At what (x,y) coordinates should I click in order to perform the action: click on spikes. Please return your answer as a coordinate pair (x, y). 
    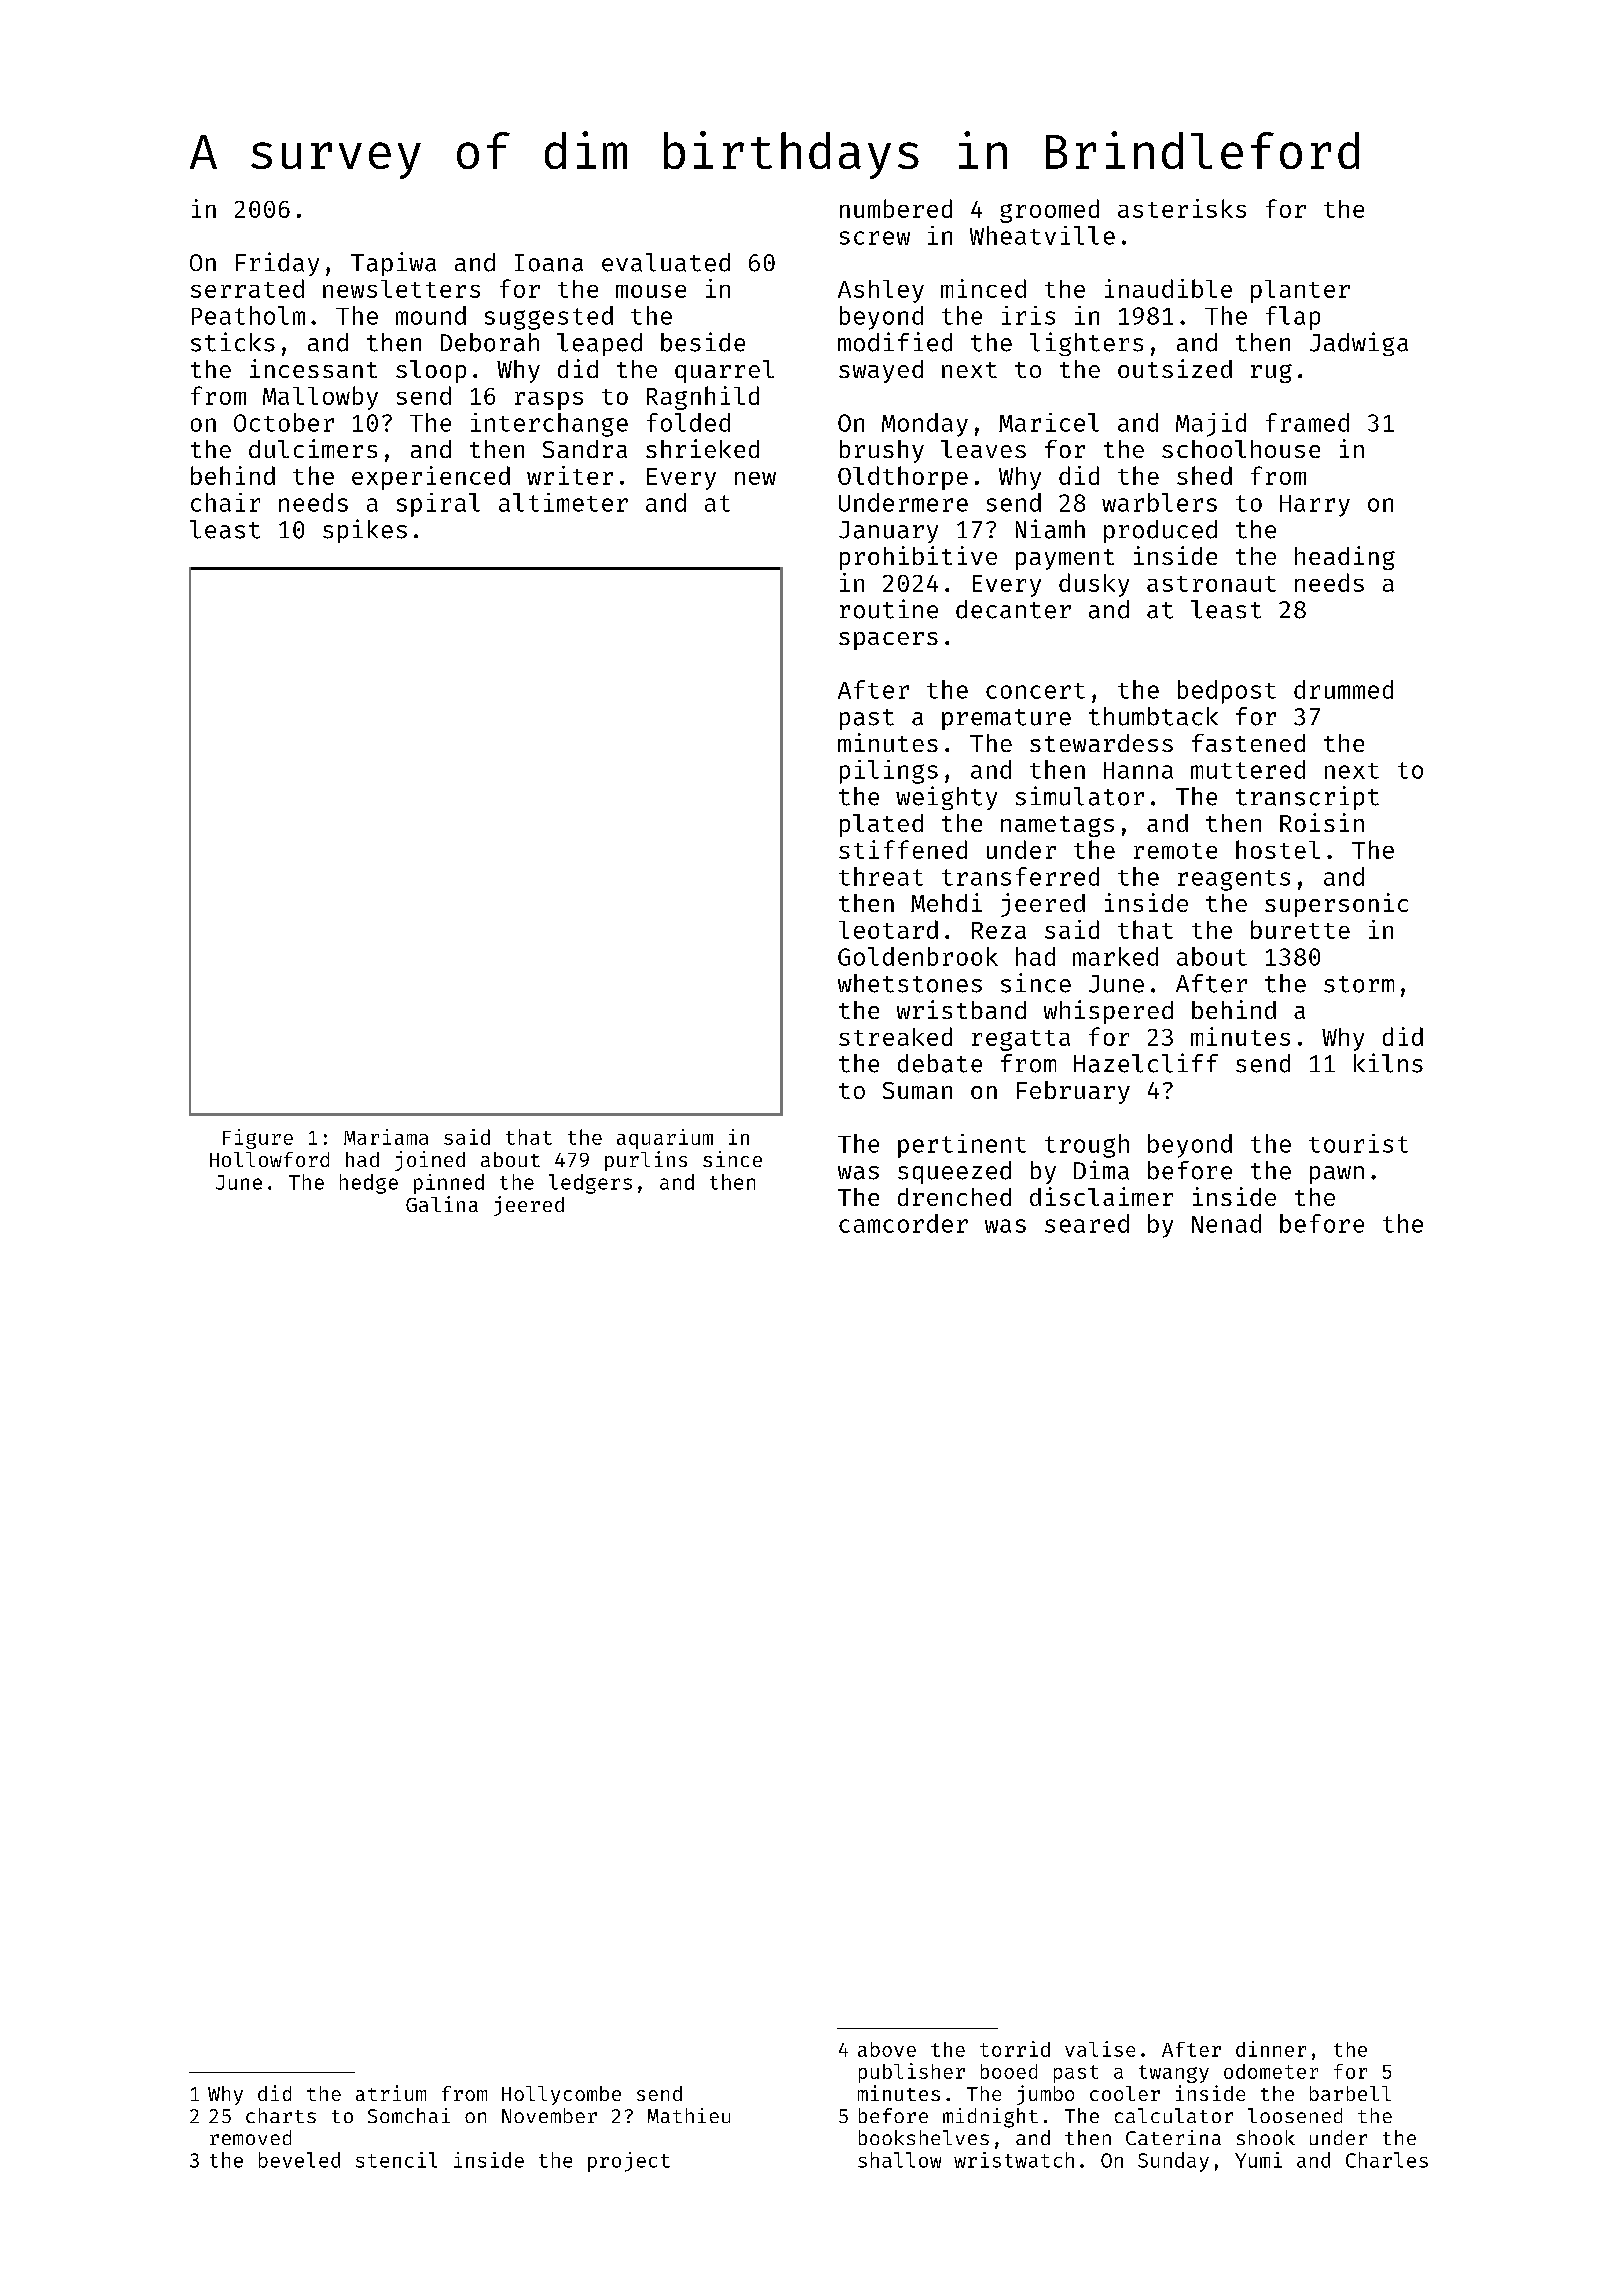
    Looking at the image, I should click on (365, 531).
